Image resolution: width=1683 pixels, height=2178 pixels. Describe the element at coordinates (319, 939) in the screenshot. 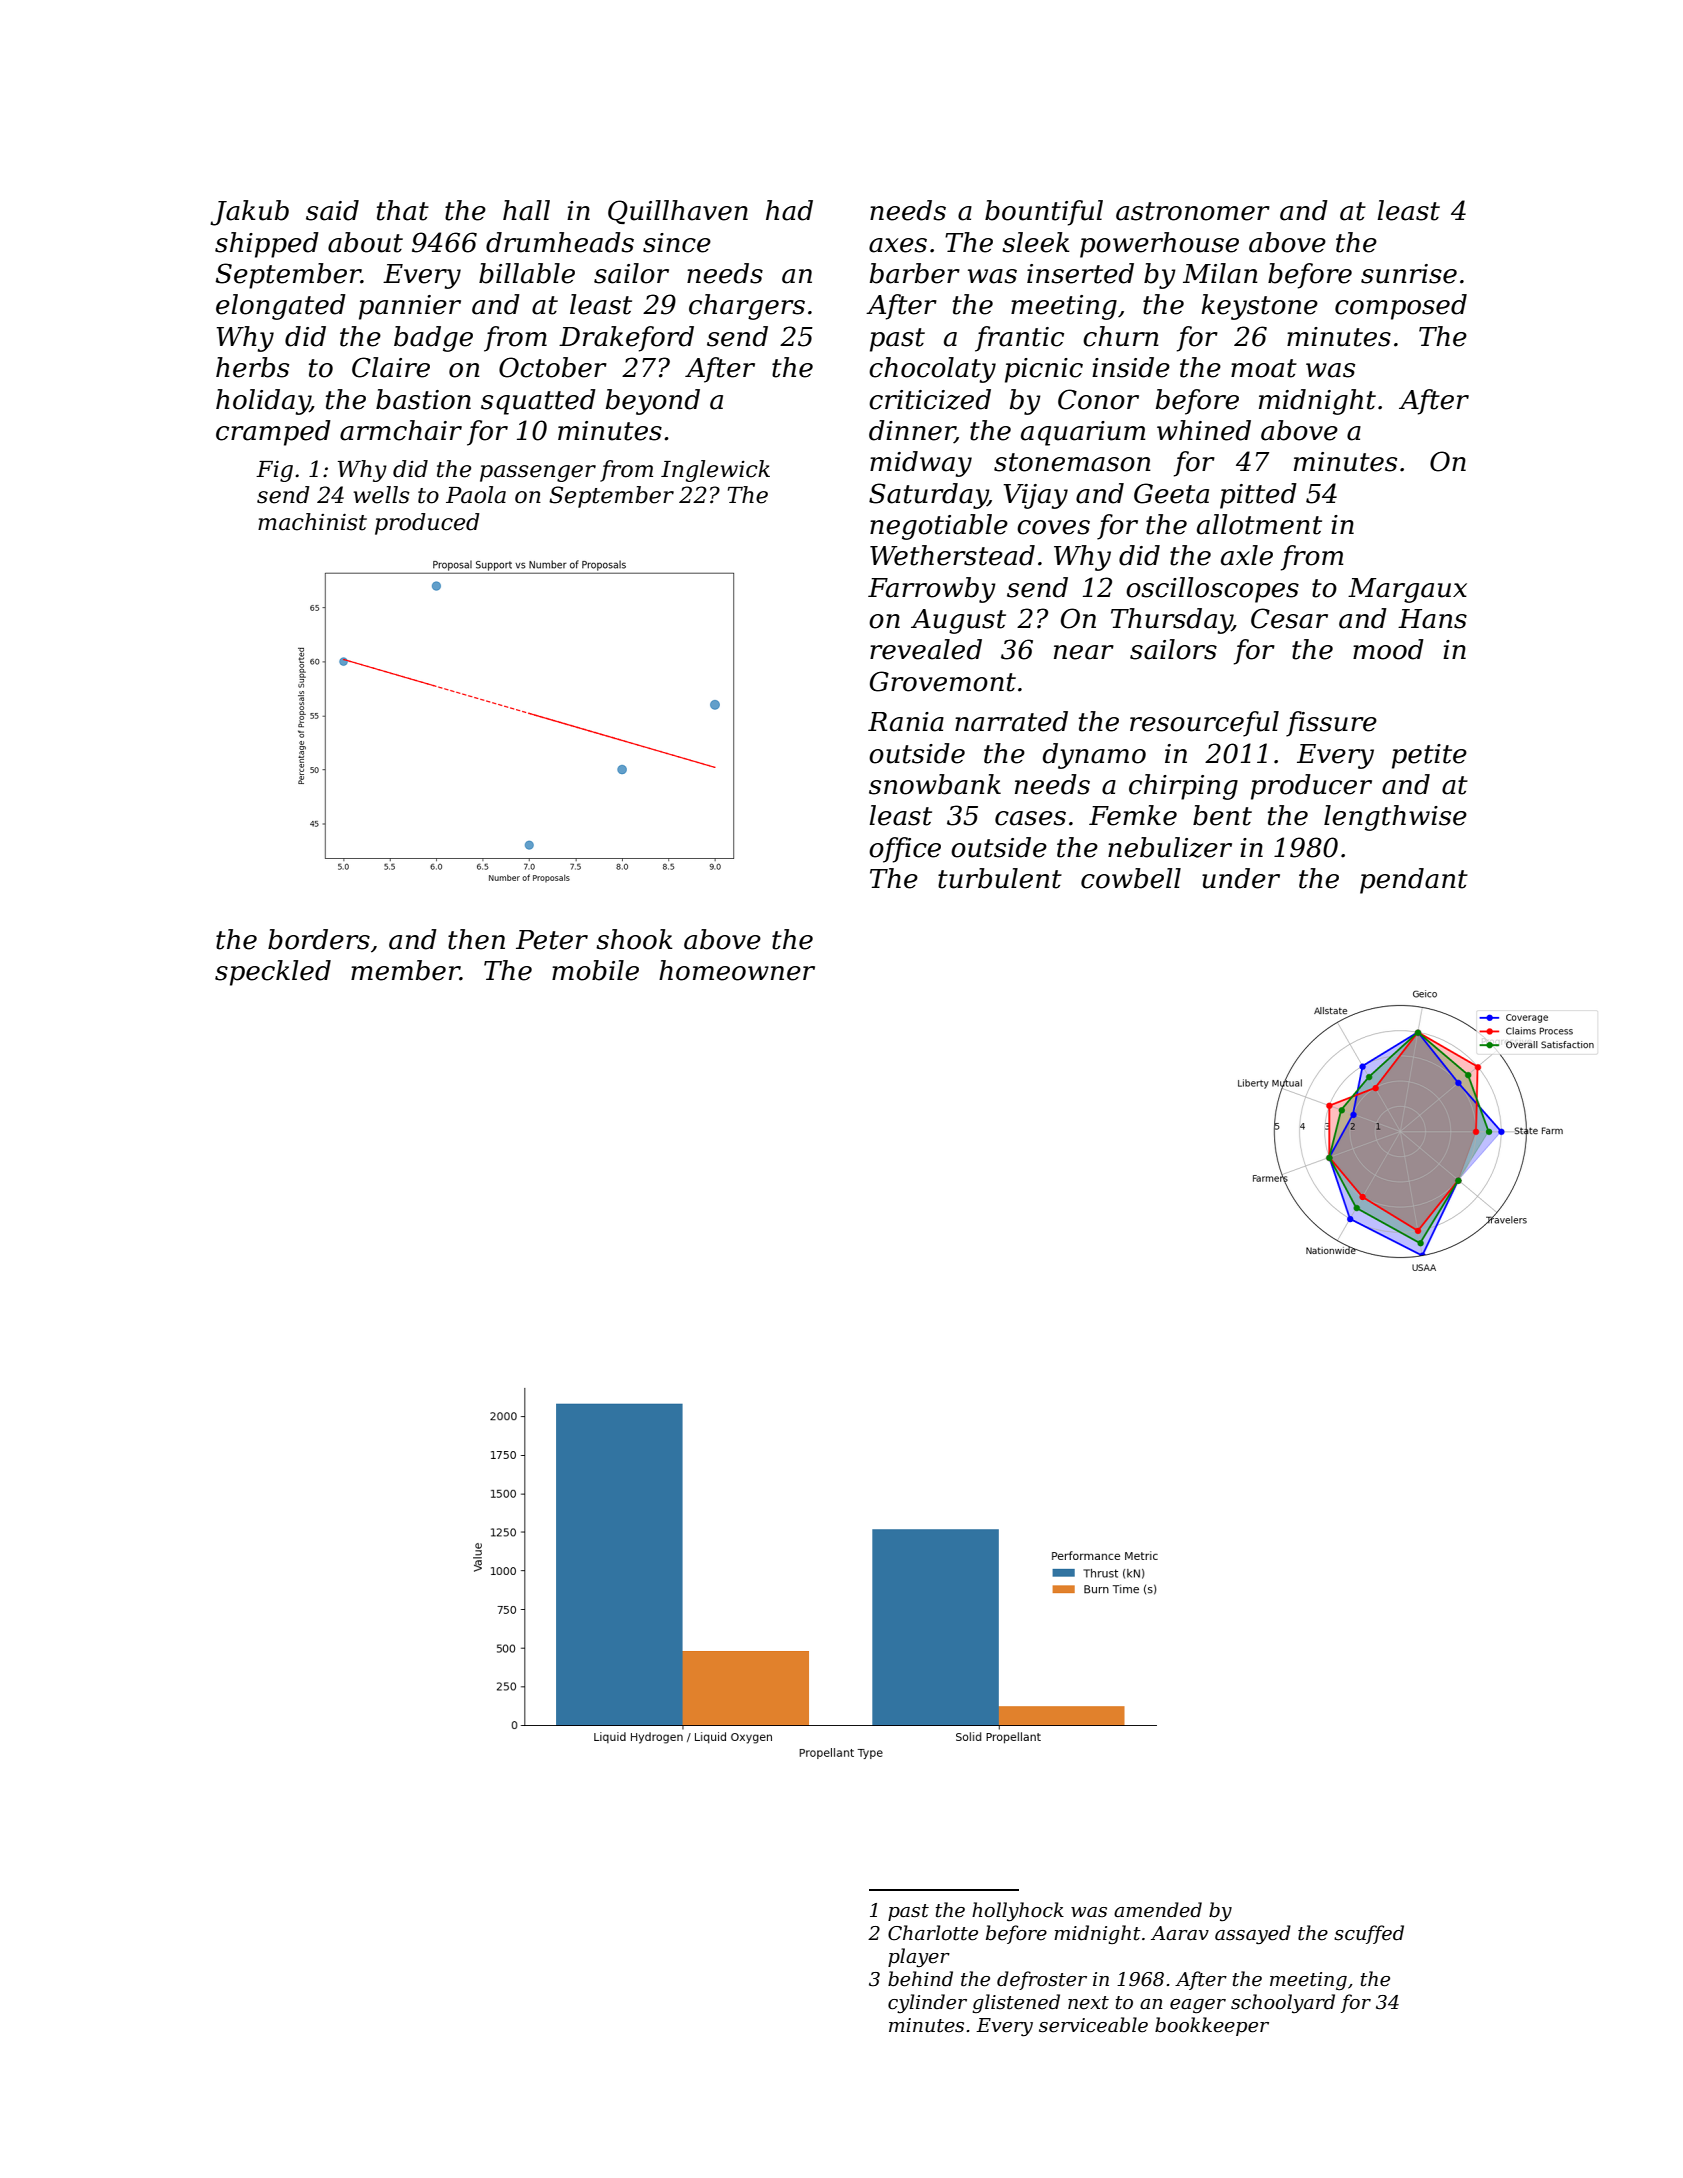

I see `borders` at that location.
